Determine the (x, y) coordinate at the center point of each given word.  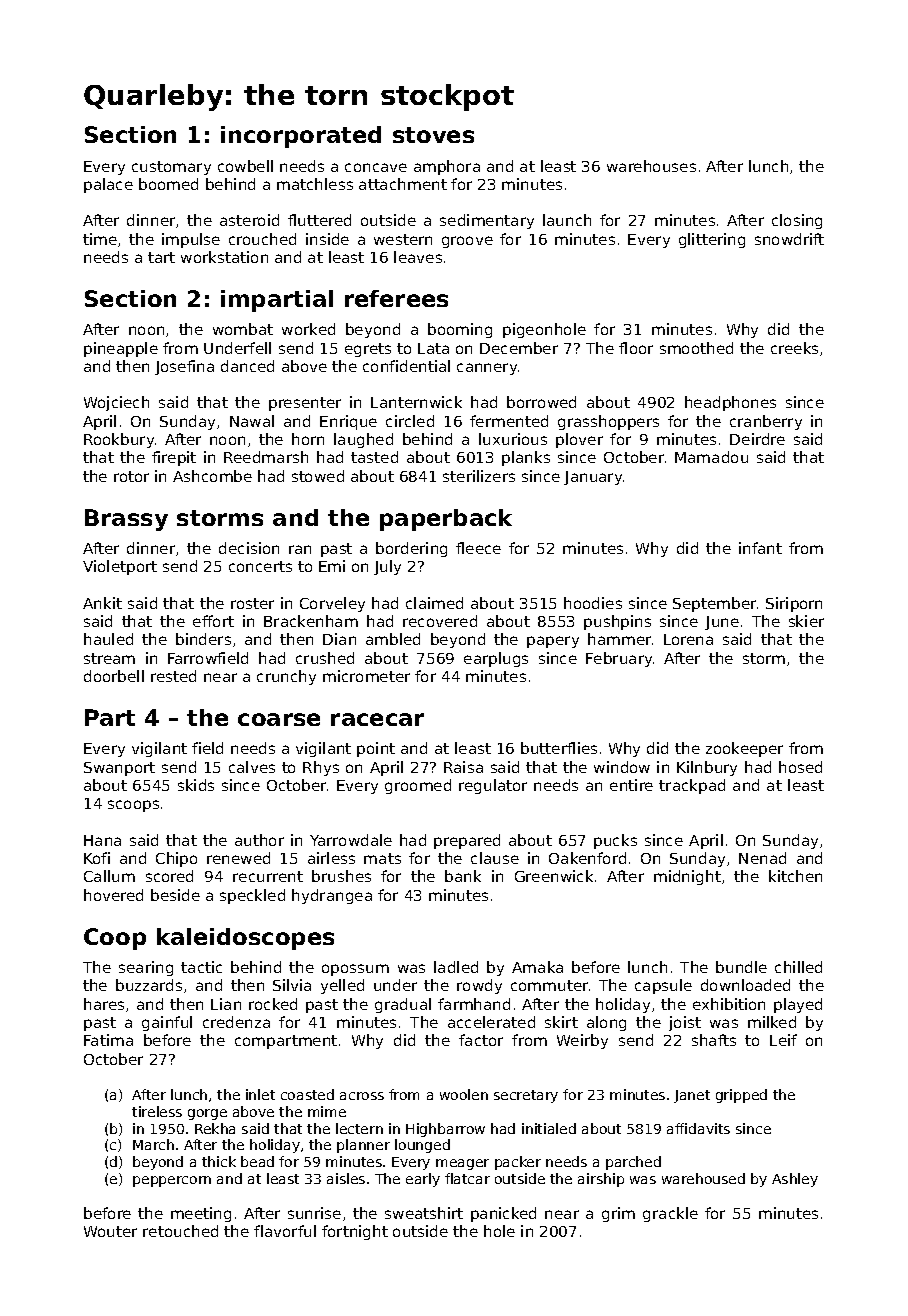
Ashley (795, 1180)
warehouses (651, 166)
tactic (201, 967)
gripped (741, 1096)
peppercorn (172, 1181)
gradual (403, 1005)
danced (247, 366)
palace (108, 185)
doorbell (114, 676)
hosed (800, 767)
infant (760, 548)
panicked (503, 1214)
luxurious (513, 439)
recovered (440, 621)
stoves (433, 135)
